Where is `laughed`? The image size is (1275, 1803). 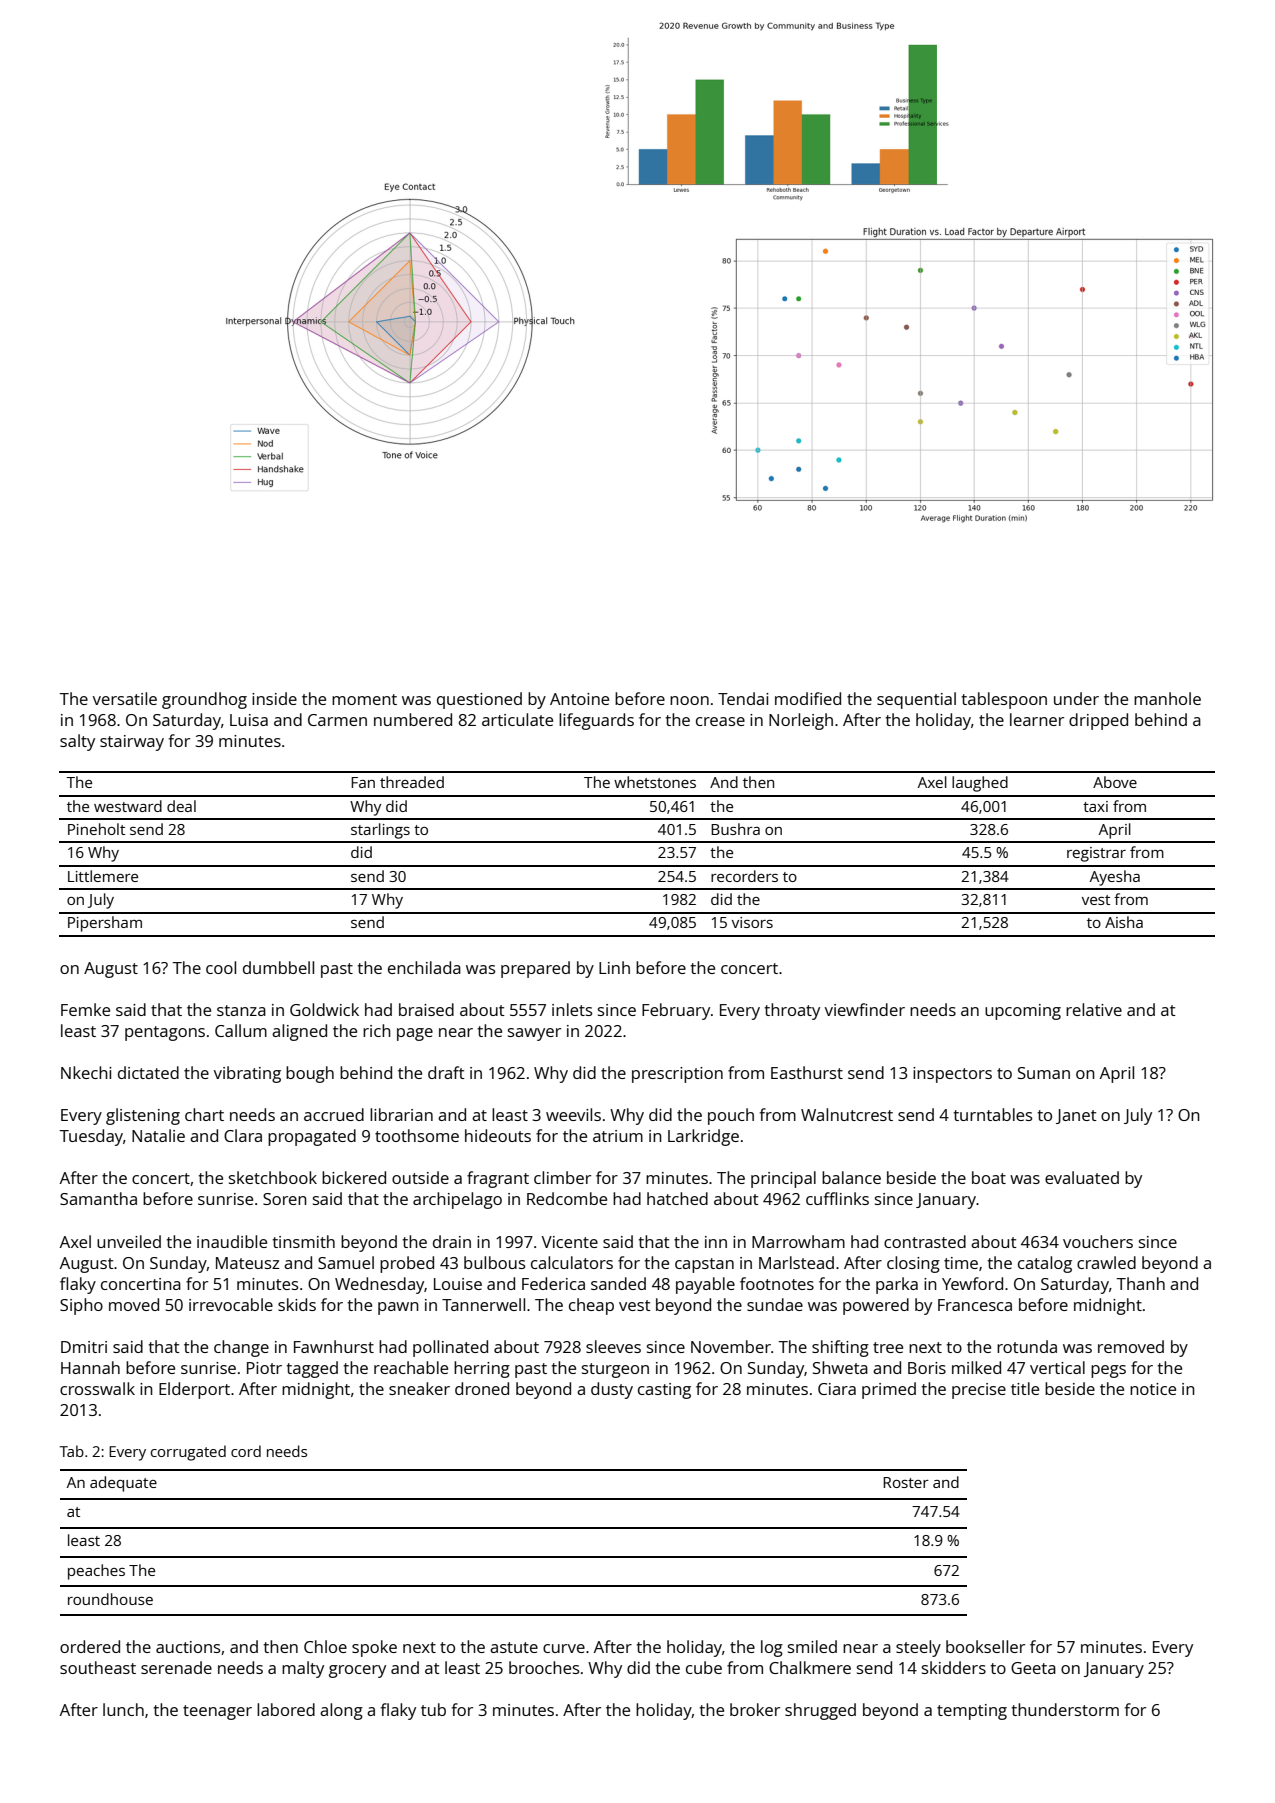
laughed is located at coordinates (980, 784).
